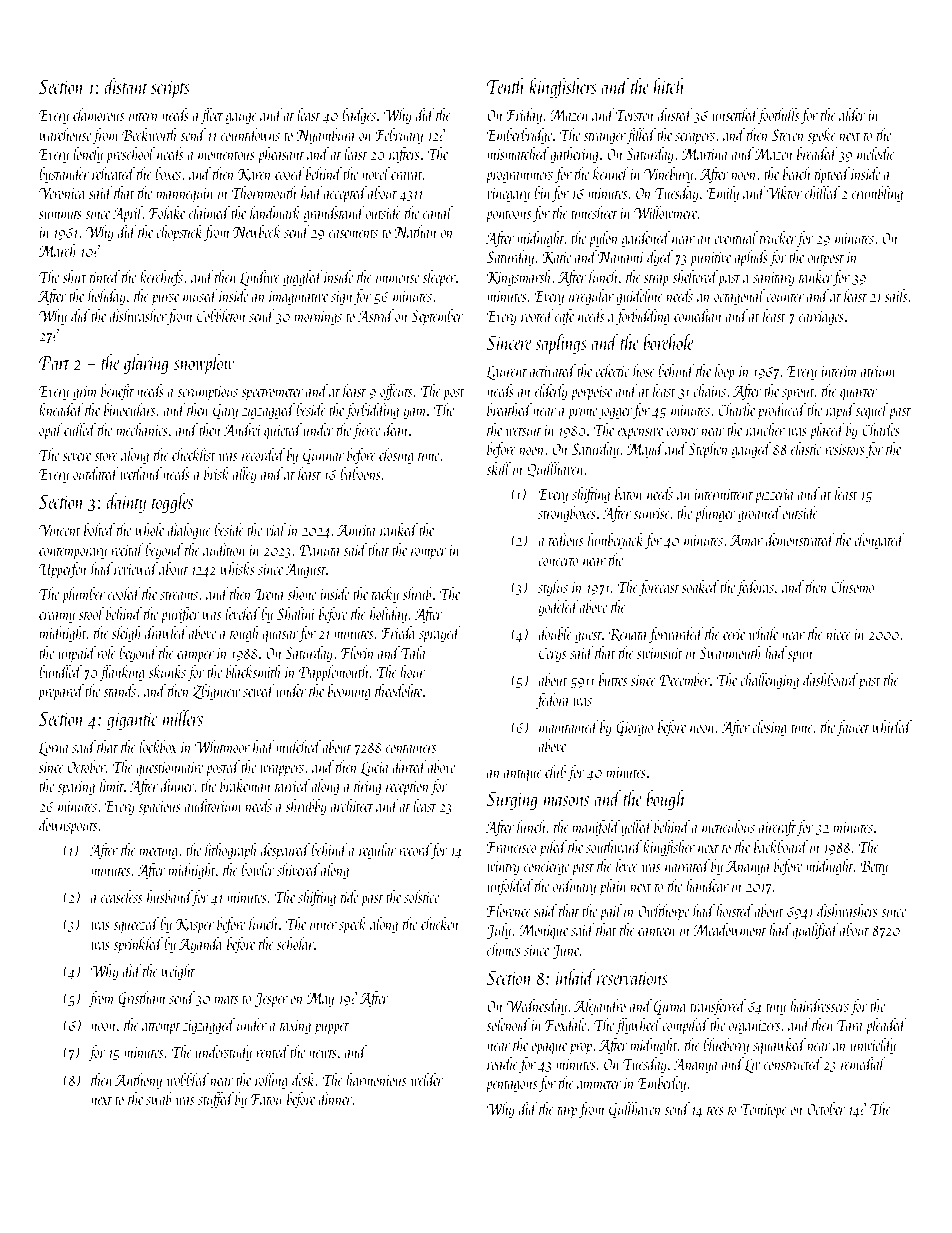 The height and width of the image is (1233, 952). Describe the element at coordinates (669, 86) in the image. I see `hitch` at that location.
